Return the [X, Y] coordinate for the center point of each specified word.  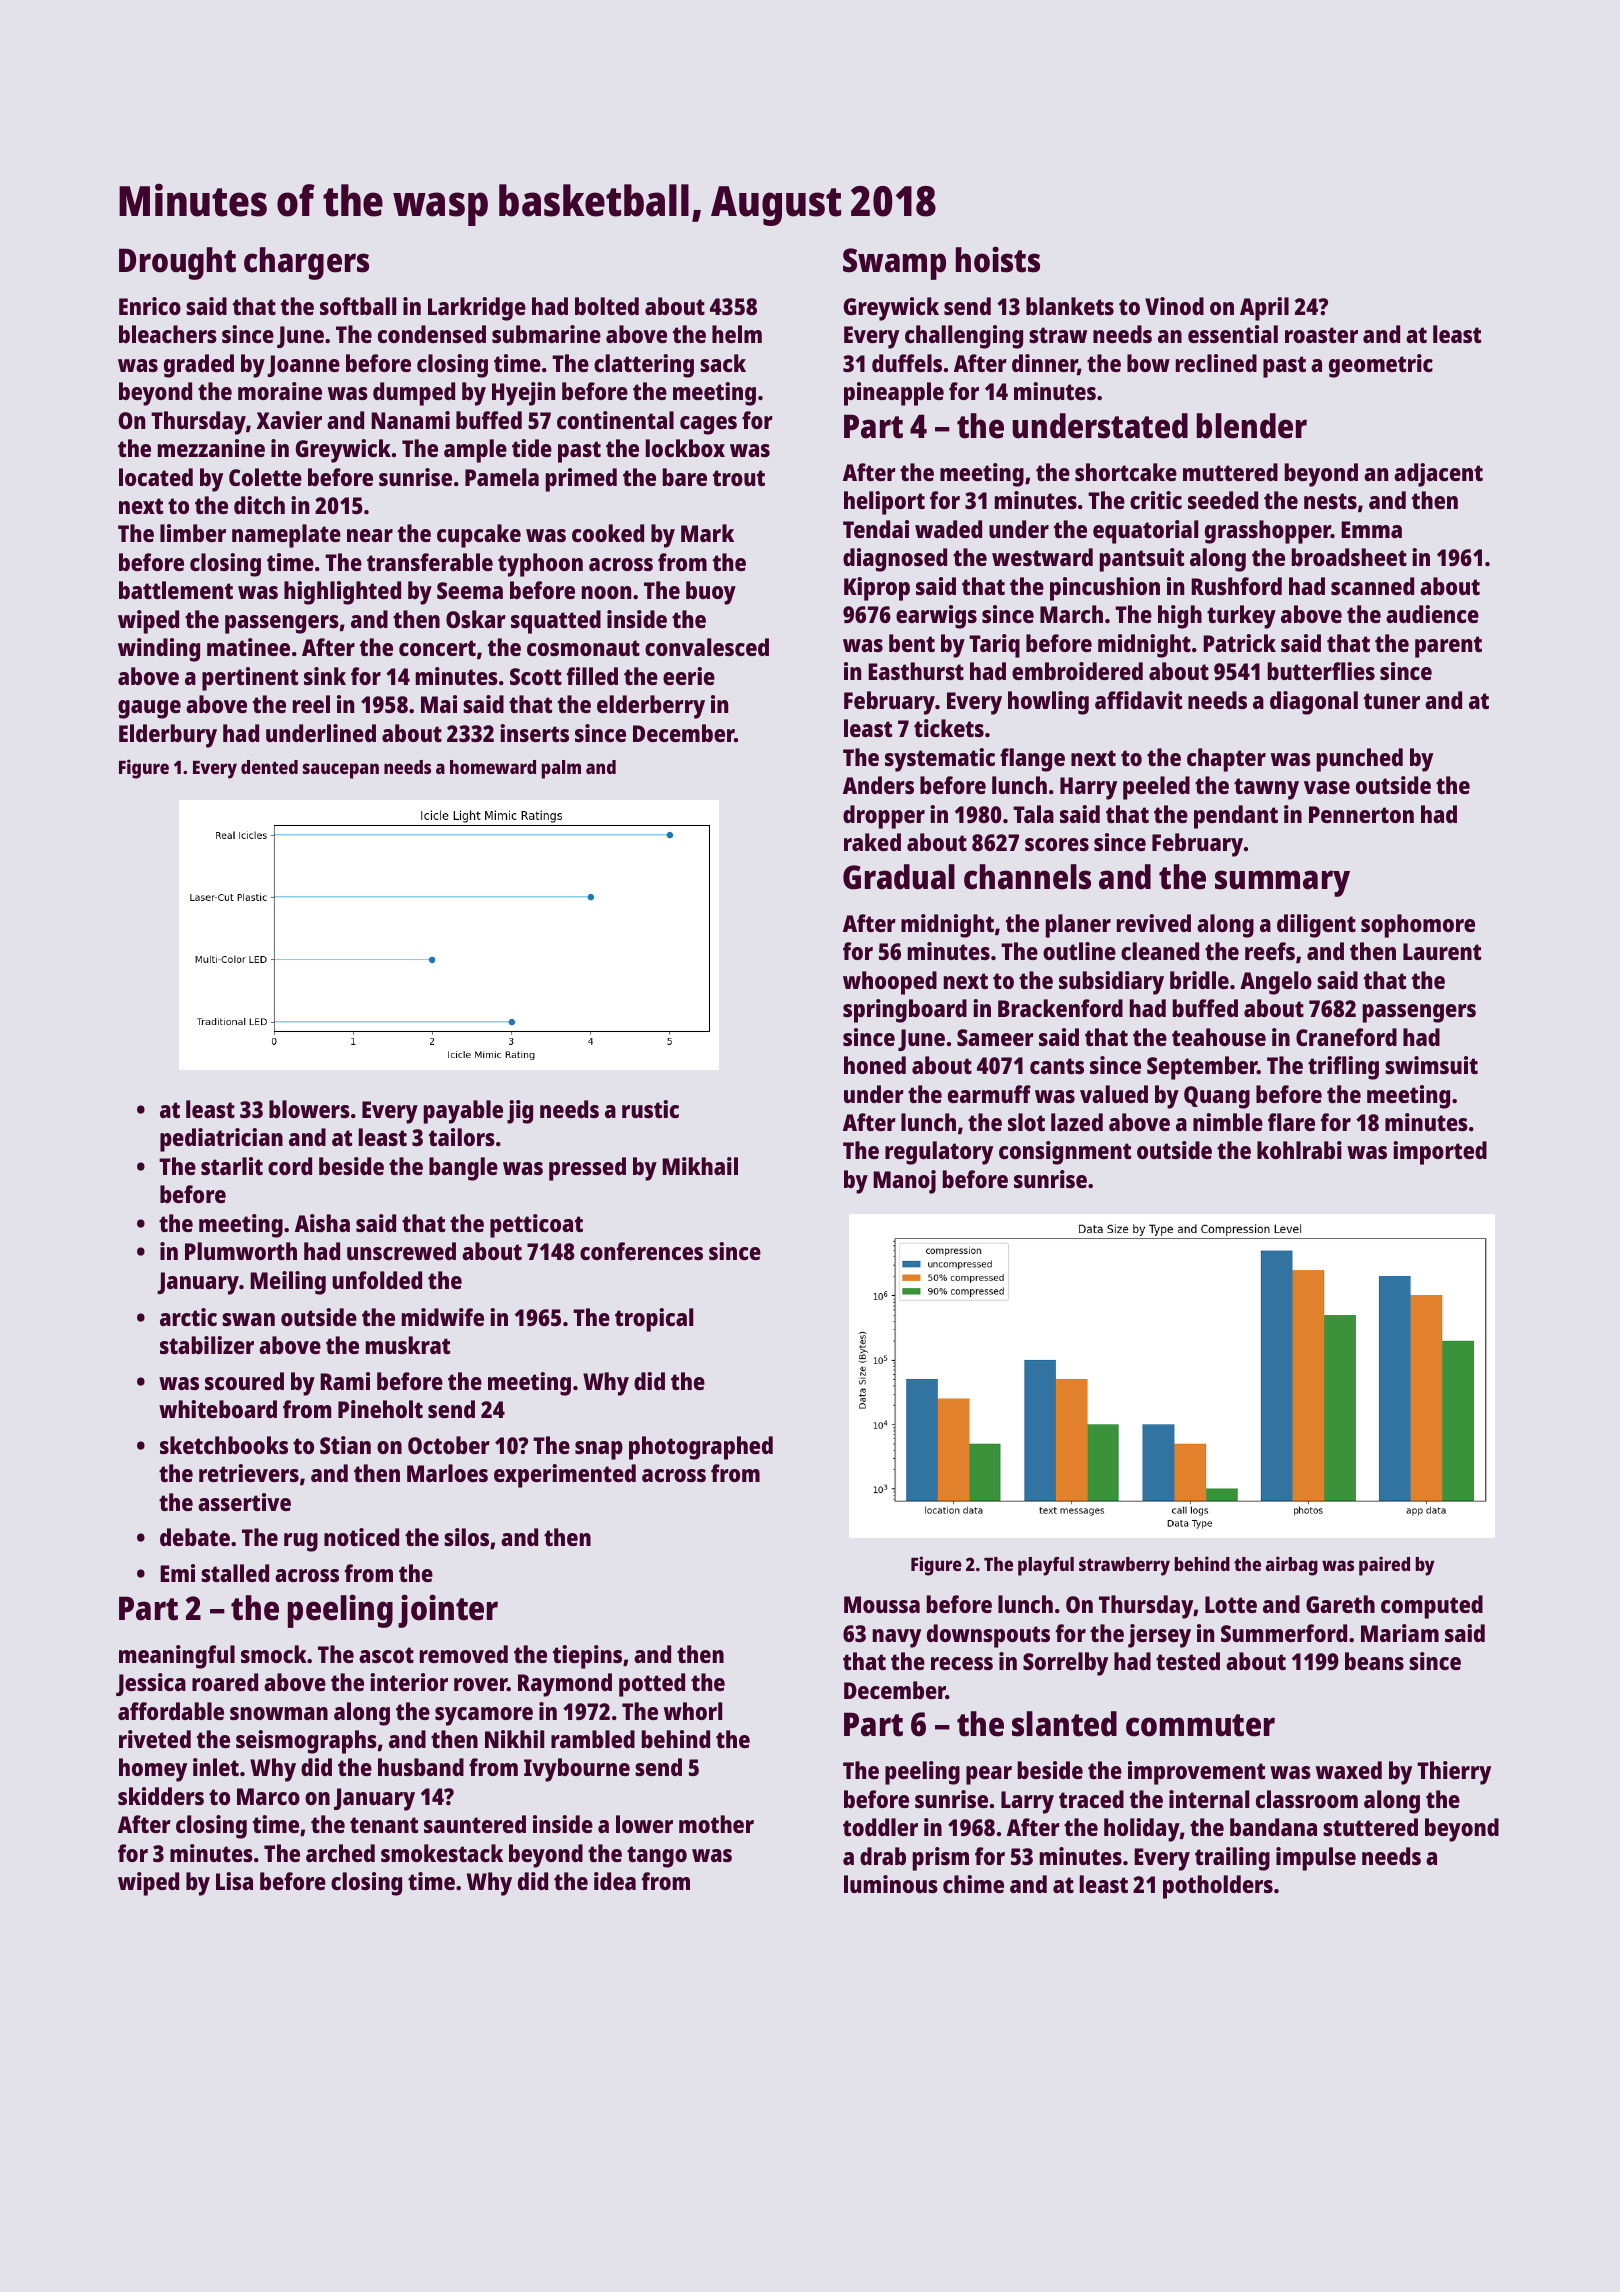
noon [606, 592]
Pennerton [1361, 814]
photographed [701, 1448]
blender [1252, 426]
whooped [890, 983]
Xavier [289, 420]
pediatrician [221, 1140]
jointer [448, 1611]
